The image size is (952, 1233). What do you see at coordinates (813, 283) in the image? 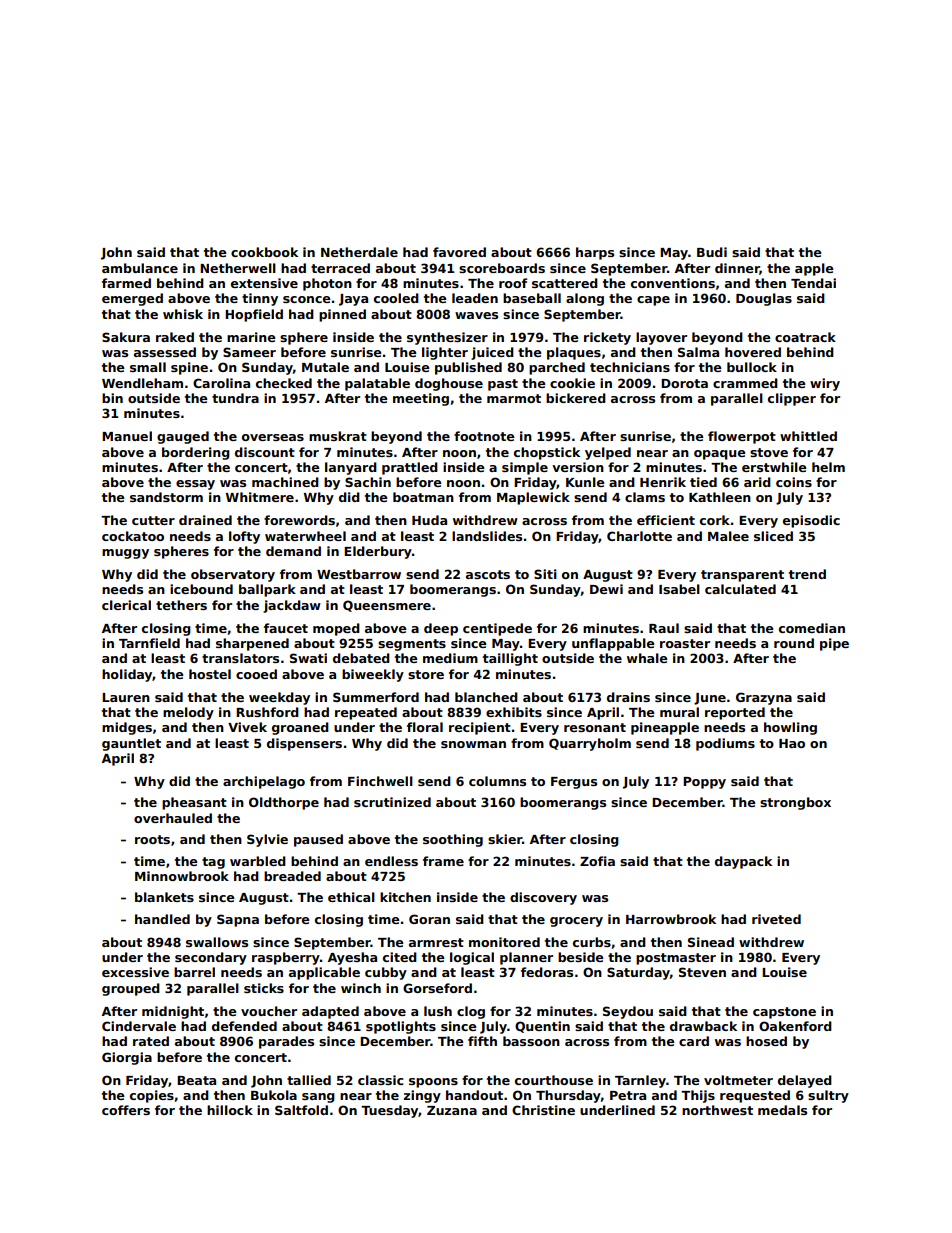
I see `Tendai` at bounding box center [813, 283].
